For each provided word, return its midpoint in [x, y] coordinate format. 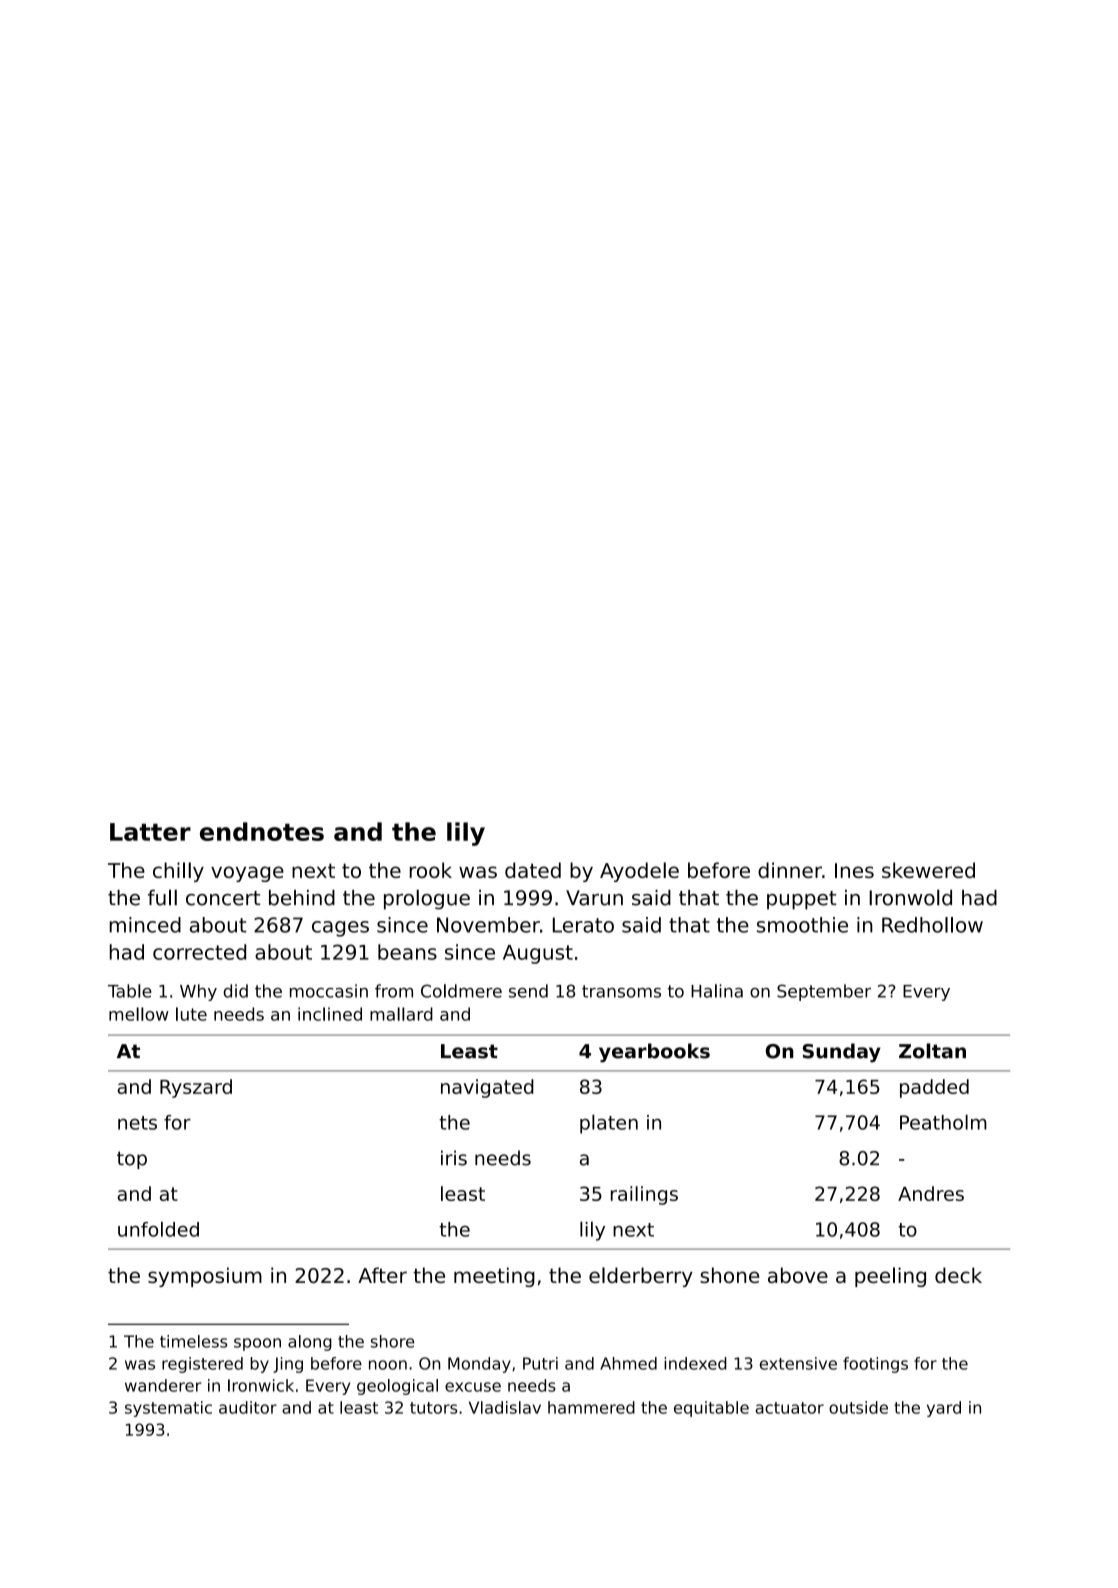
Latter [150, 832]
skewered [928, 870]
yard [944, 1409]
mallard [401, 1014]
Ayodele [639, 872]
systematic [168, 1409]
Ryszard [196, 1088]
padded [934, 1088]
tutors [433, 1408]
